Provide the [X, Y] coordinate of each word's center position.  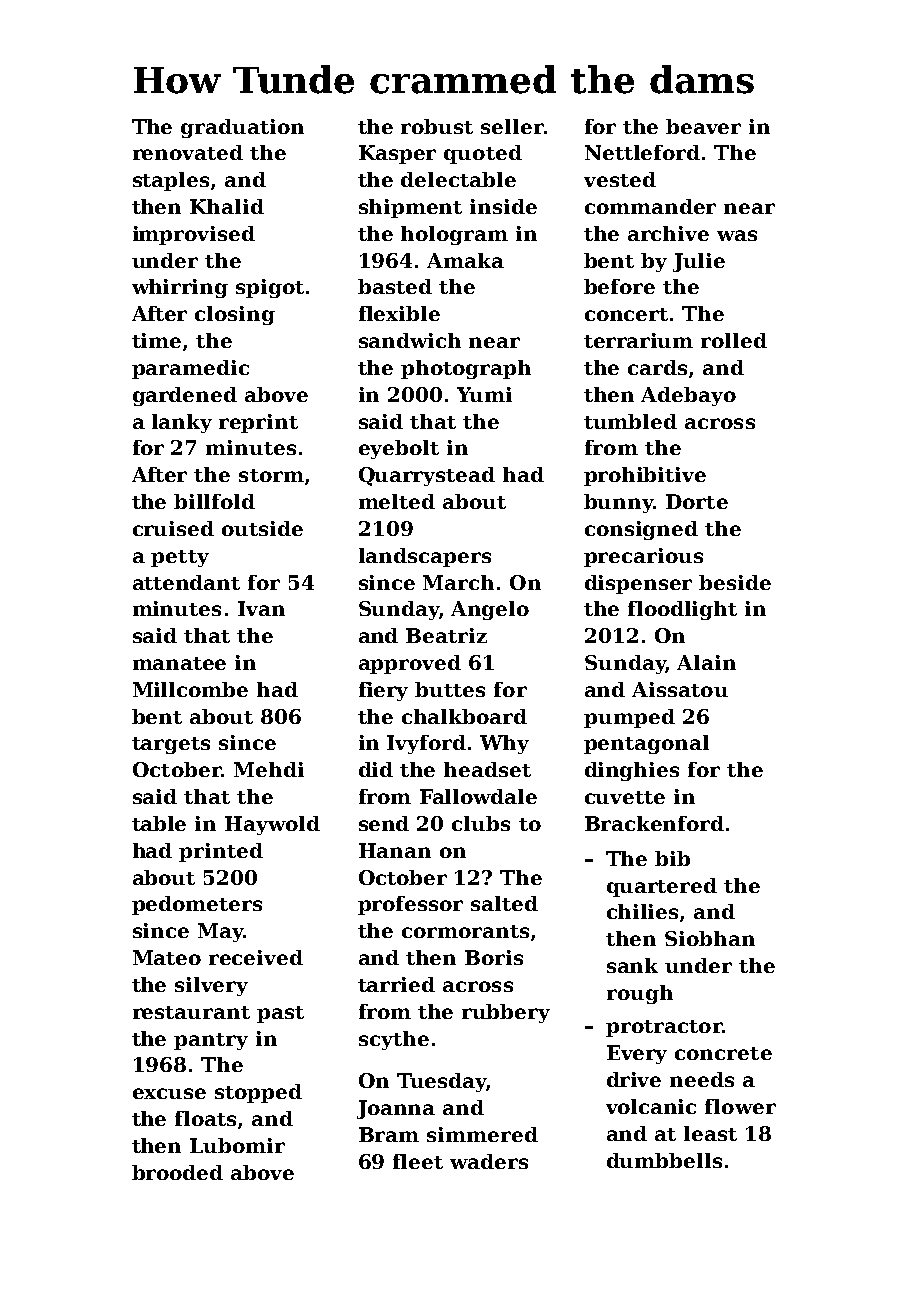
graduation [242, 128]
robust [437, 126]
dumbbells [664, 1160]
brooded [177, 1172]
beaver [703, 126]
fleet [418, 1161]
